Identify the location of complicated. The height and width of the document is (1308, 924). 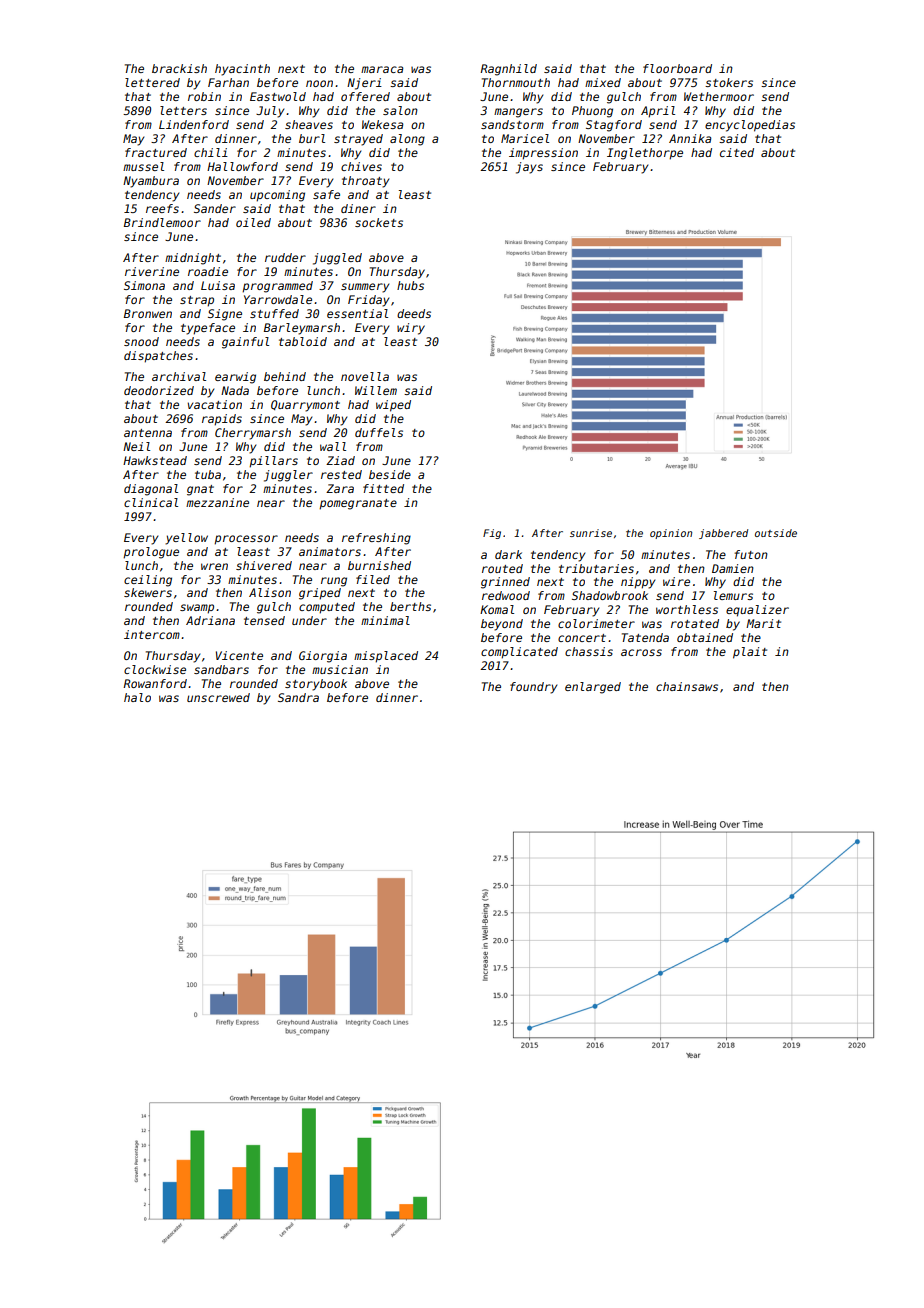
(519, 653).
